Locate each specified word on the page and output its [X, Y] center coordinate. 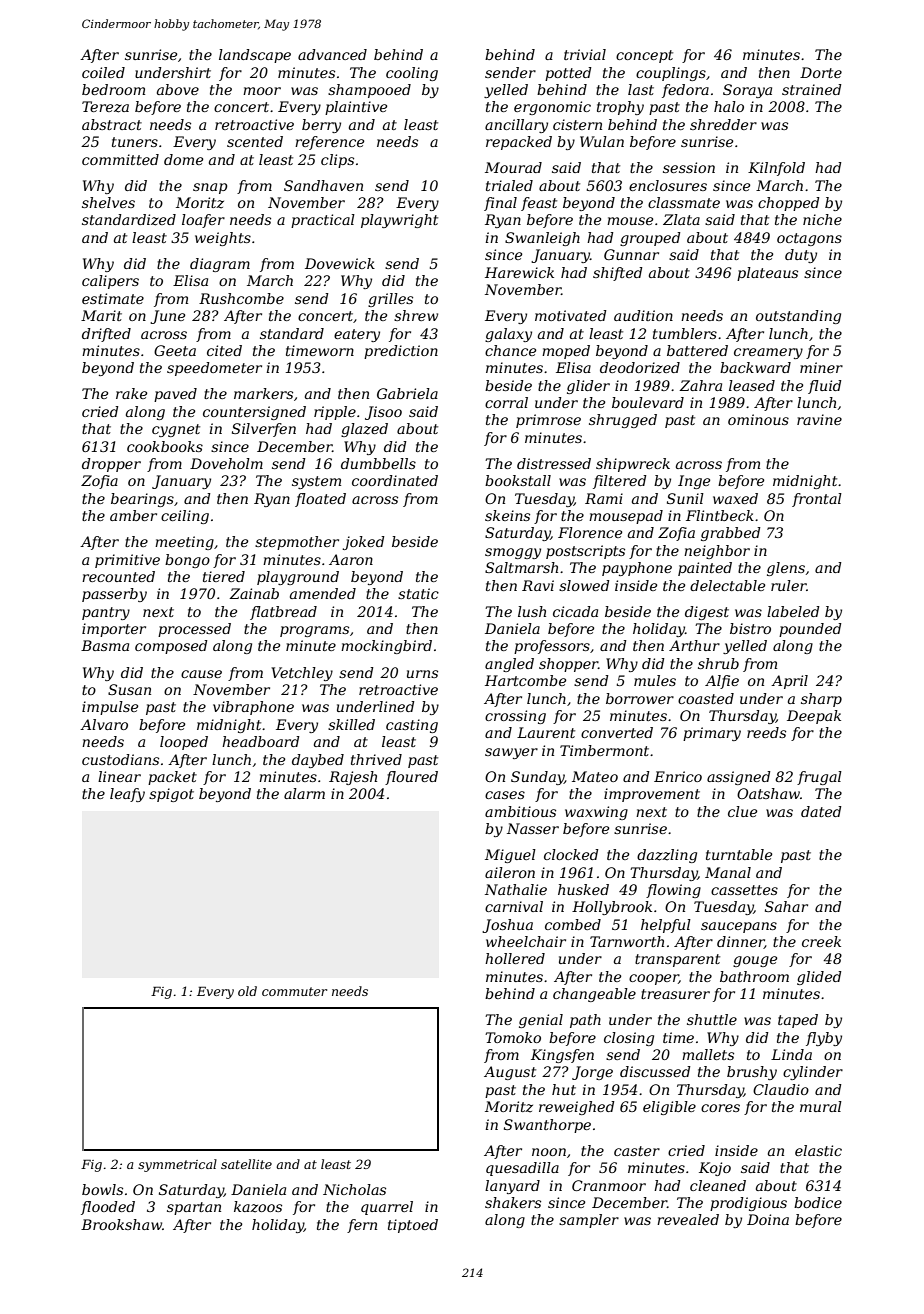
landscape [255, 56]
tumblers [685, 333]
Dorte [821, 72]
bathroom [754, 976]
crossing [515, 717]
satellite [246, 1164]
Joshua [507, 926]
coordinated [395, 480]
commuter [294, 991]
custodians [120, 759]
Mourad [513, 167]
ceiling [185, 517]
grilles [390, 300]
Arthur [694, 645]
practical [323, 221]
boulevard [648, 402]
